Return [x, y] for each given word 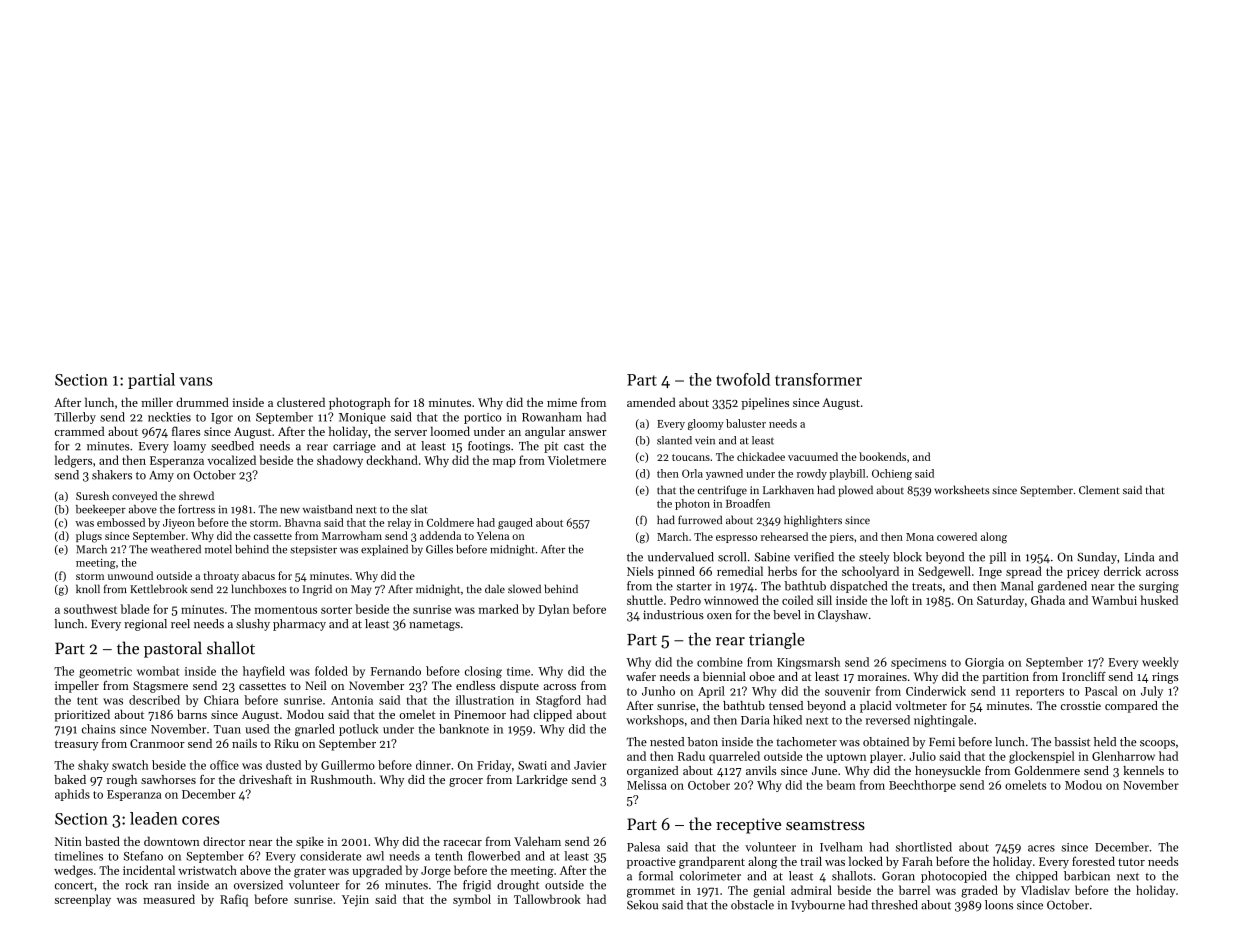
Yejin [355, 901]
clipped [553, 715]
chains [99, 729]
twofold [743, 379]
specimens [918, 663]
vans [195, 381]
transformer [818, 379]
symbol [472, 900]
